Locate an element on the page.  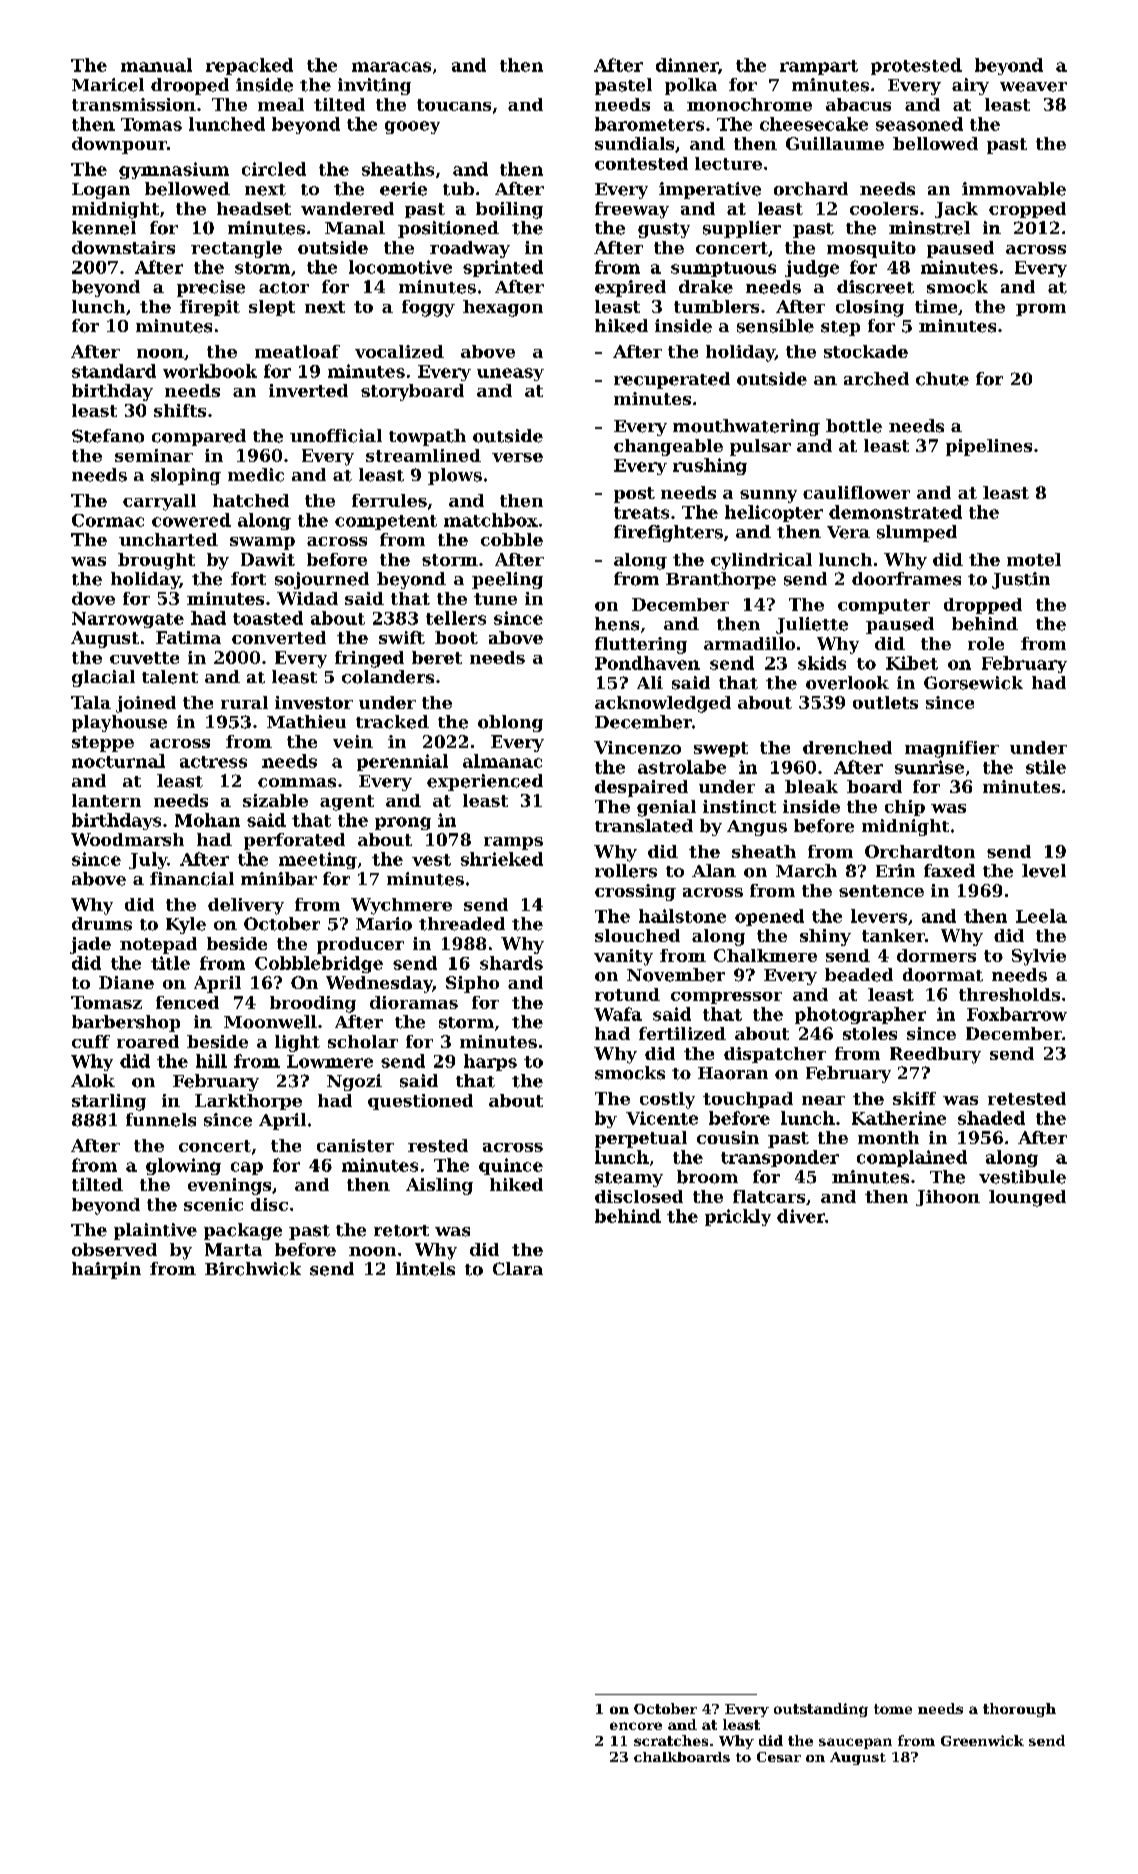
verse is located at coordinates (517, 457).
